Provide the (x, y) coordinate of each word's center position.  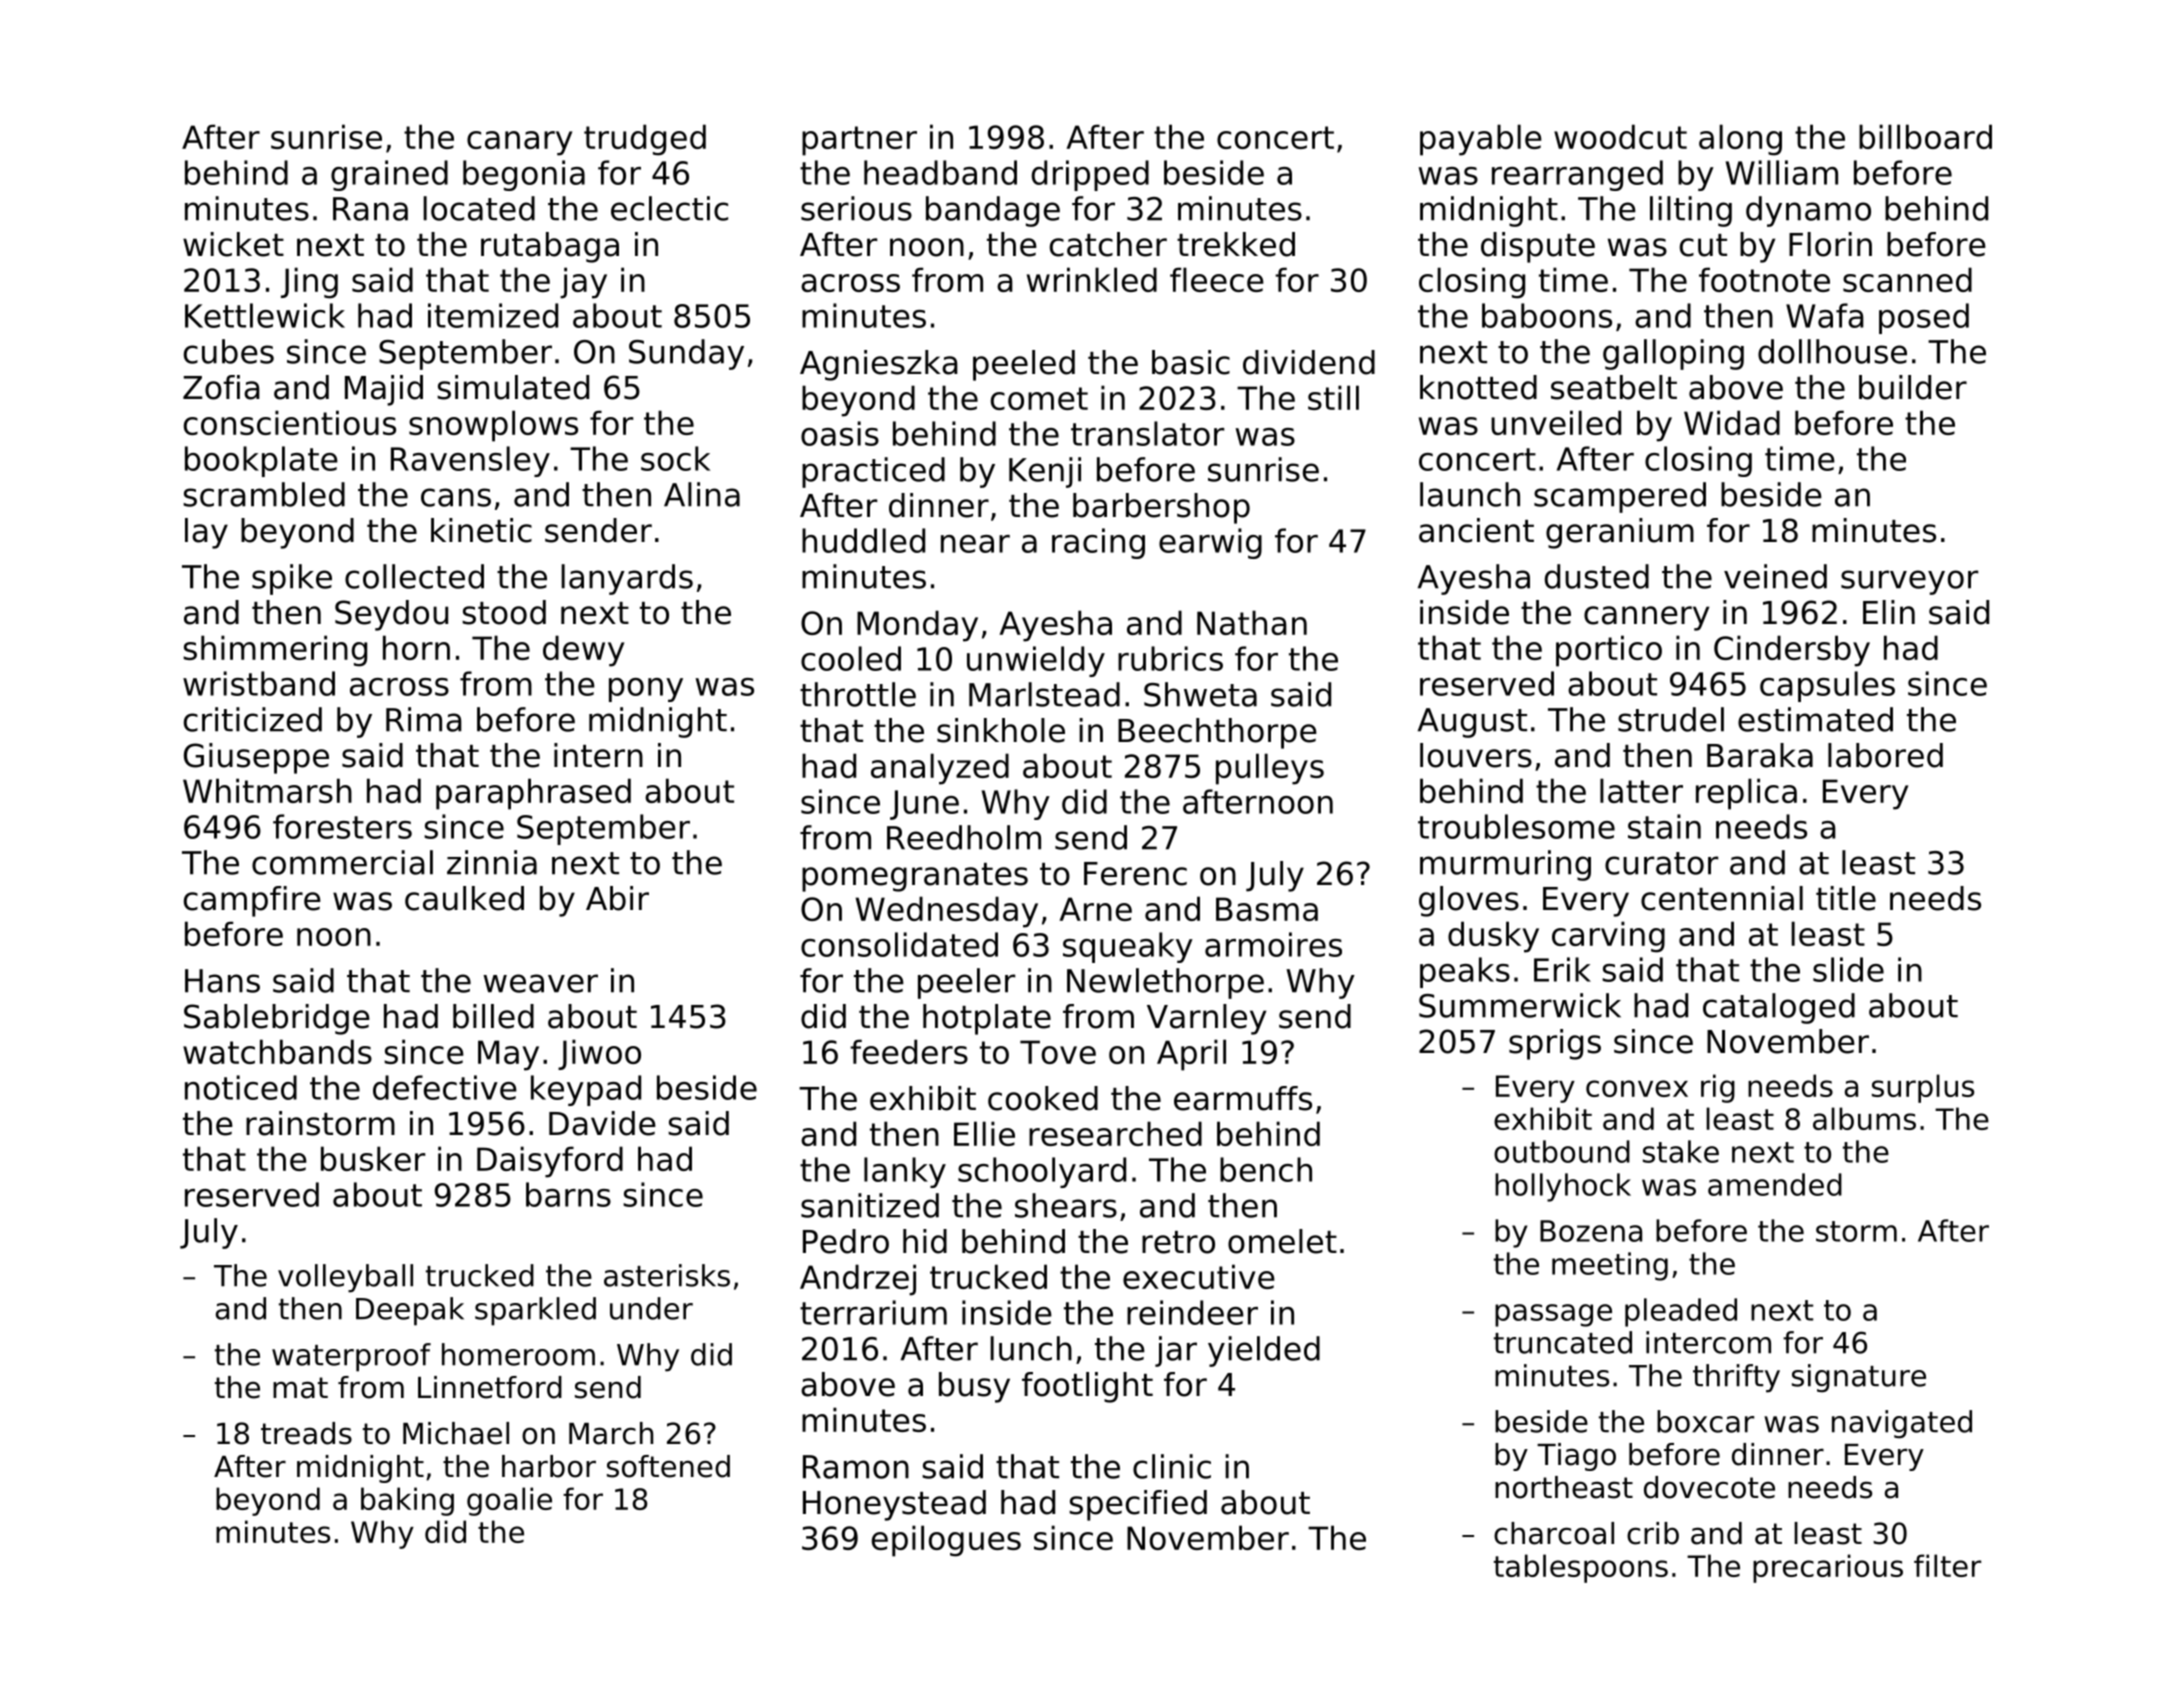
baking (407, 1501)
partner (859, 141)
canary (519, 143)
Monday (917, 626)
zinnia (492, 862)
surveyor (1909, 582)
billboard (1925, 136)
